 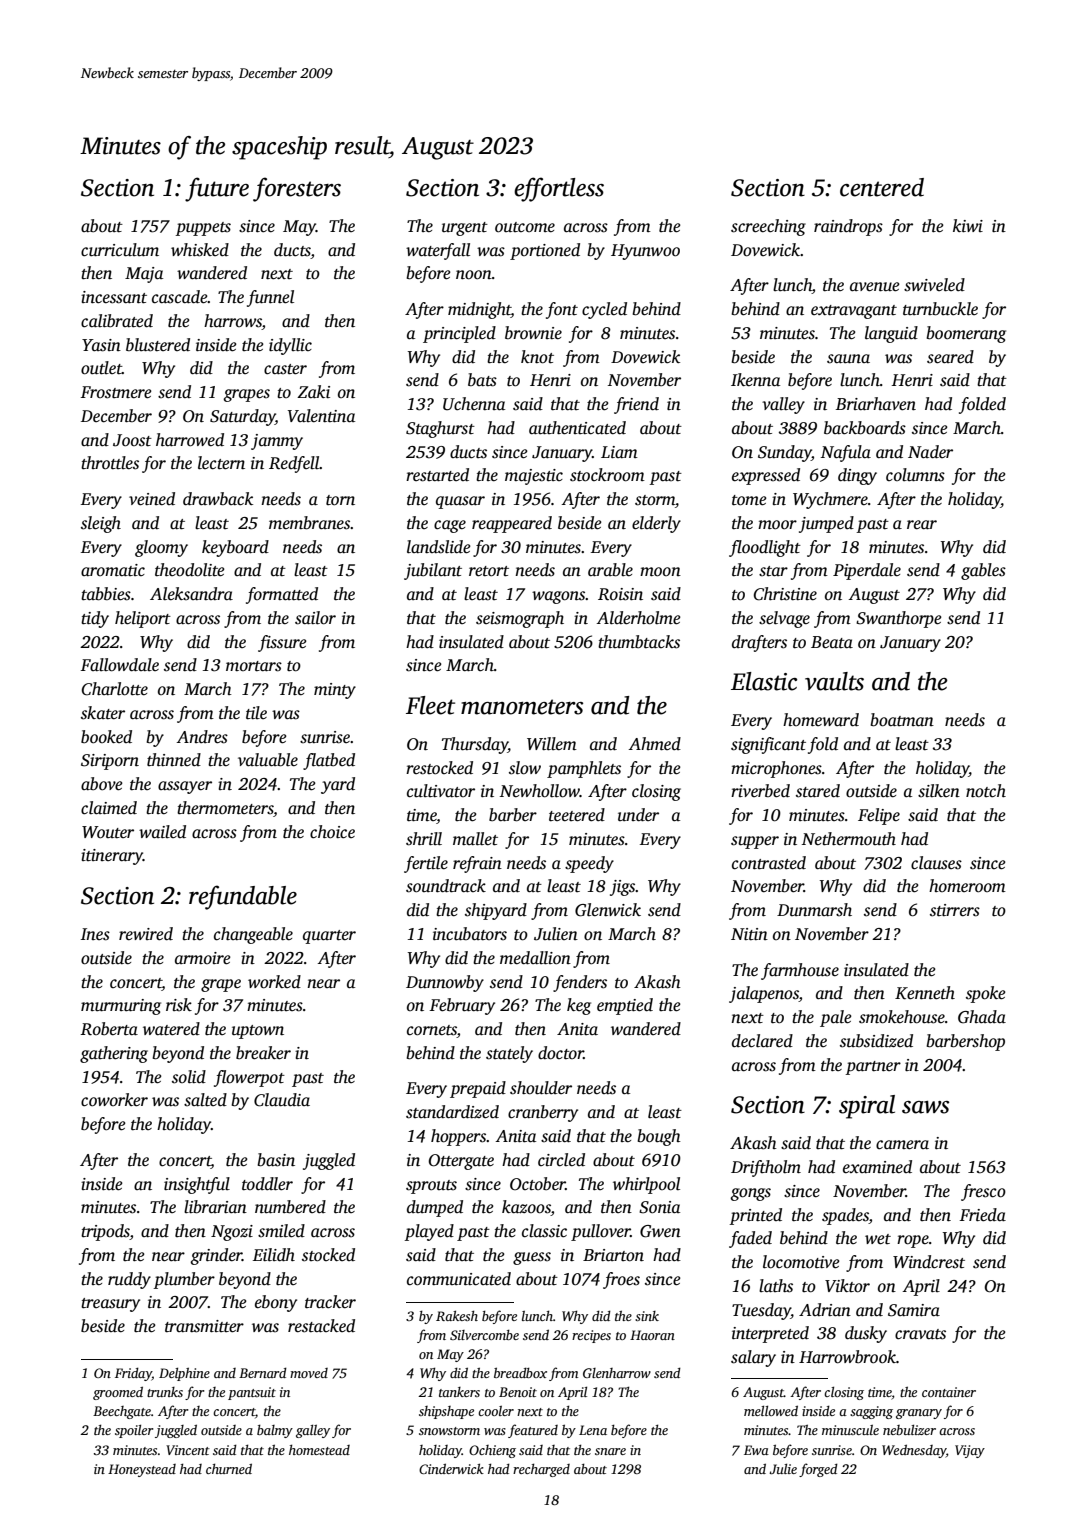 I want to click on Beata, so click(x=832, y=642).
